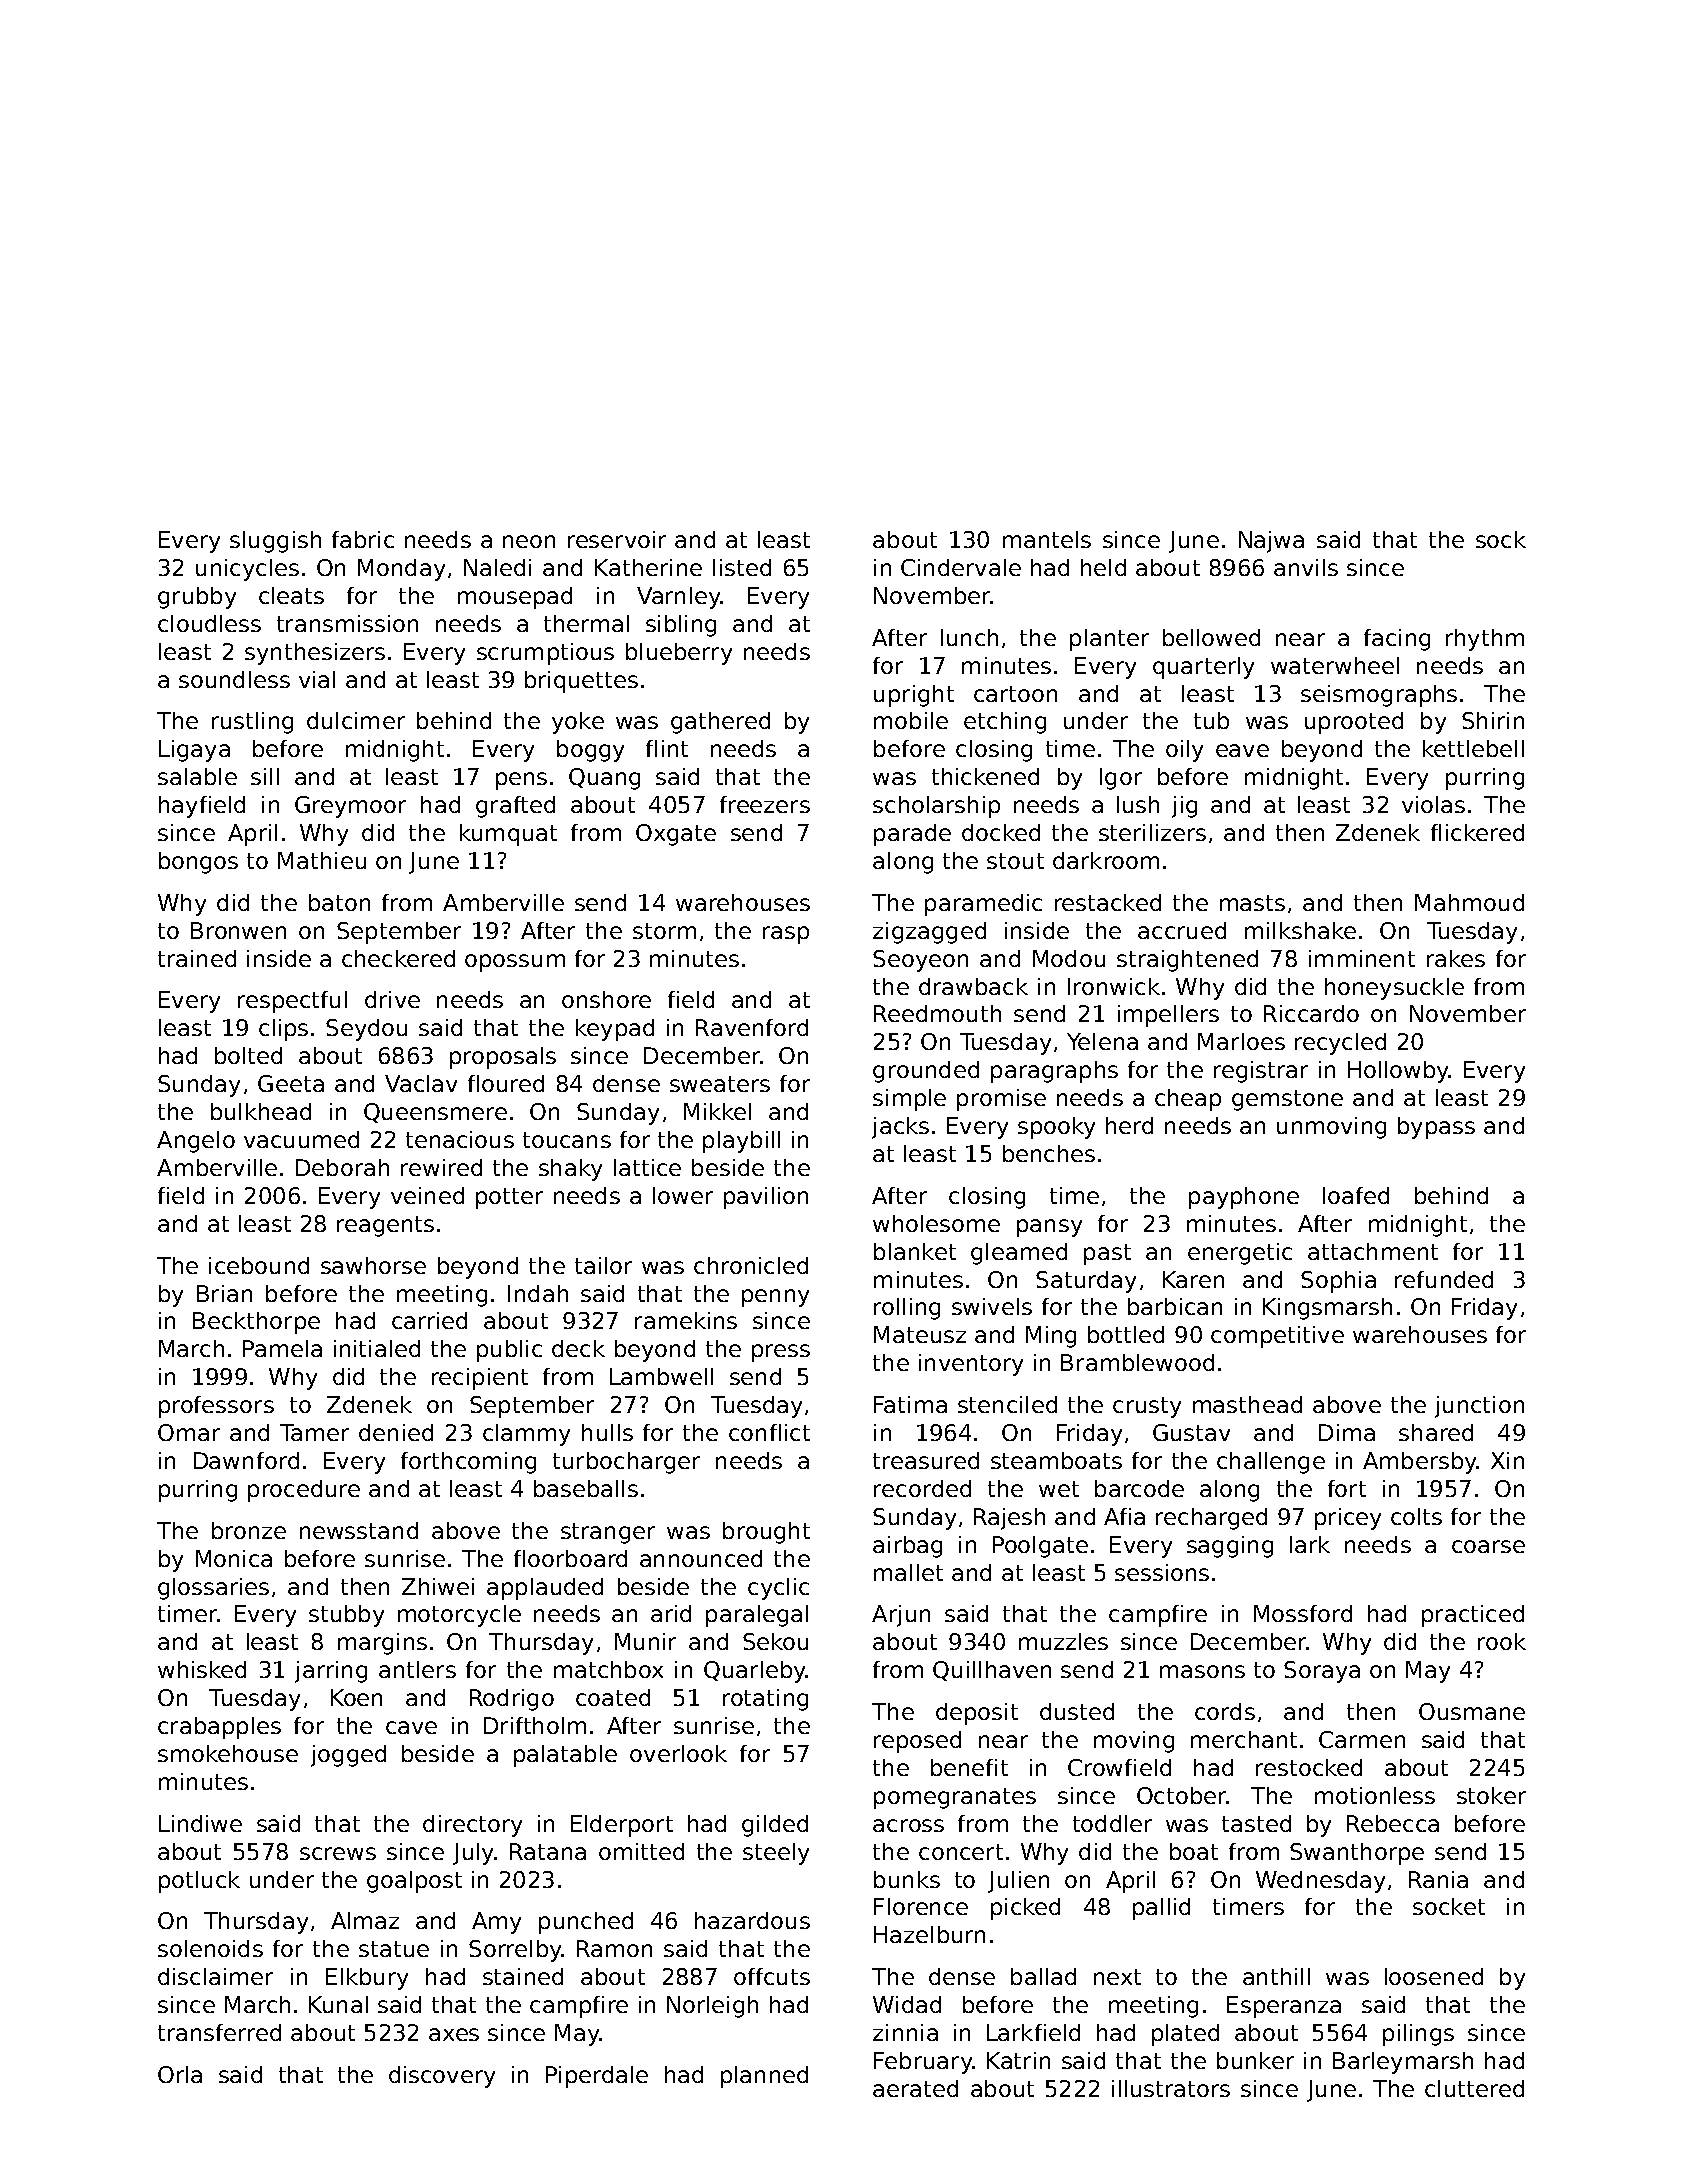  What do you see at coordinates (617, 539) in the page?
I see `reservoir` at bounding box center [617, 539].
